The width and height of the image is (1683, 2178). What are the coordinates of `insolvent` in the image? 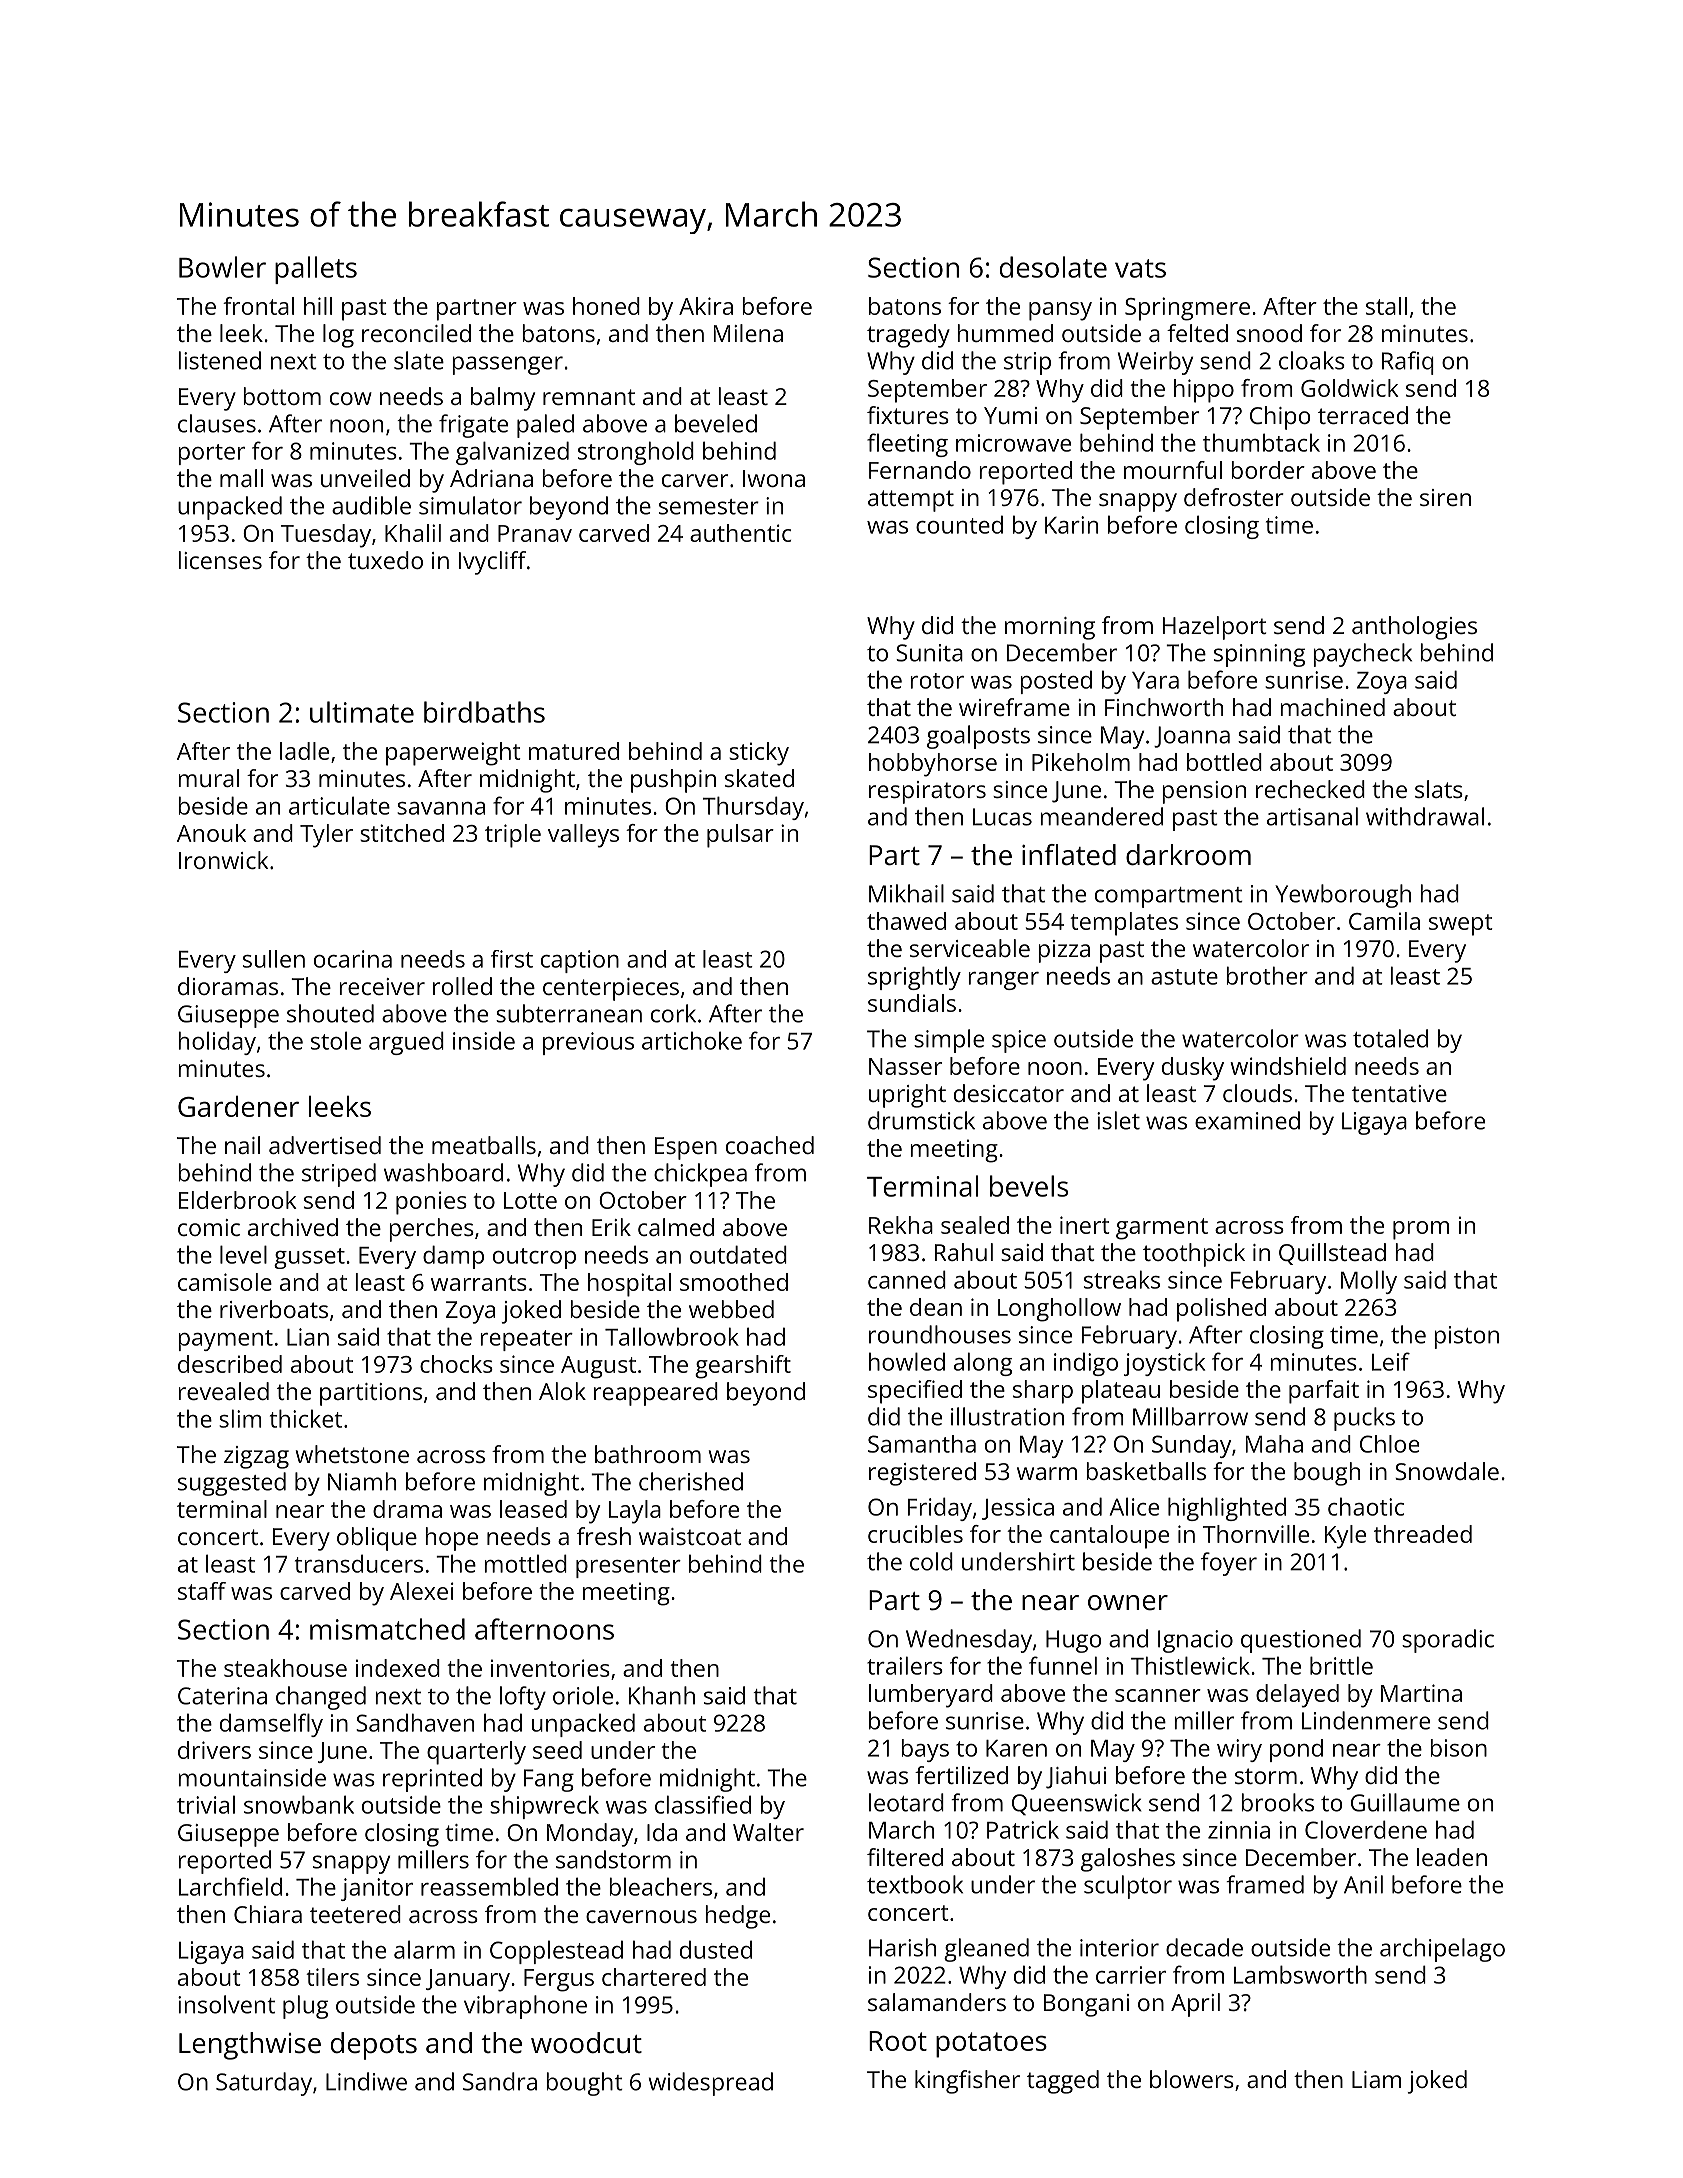 It's located at (226, 2004).
